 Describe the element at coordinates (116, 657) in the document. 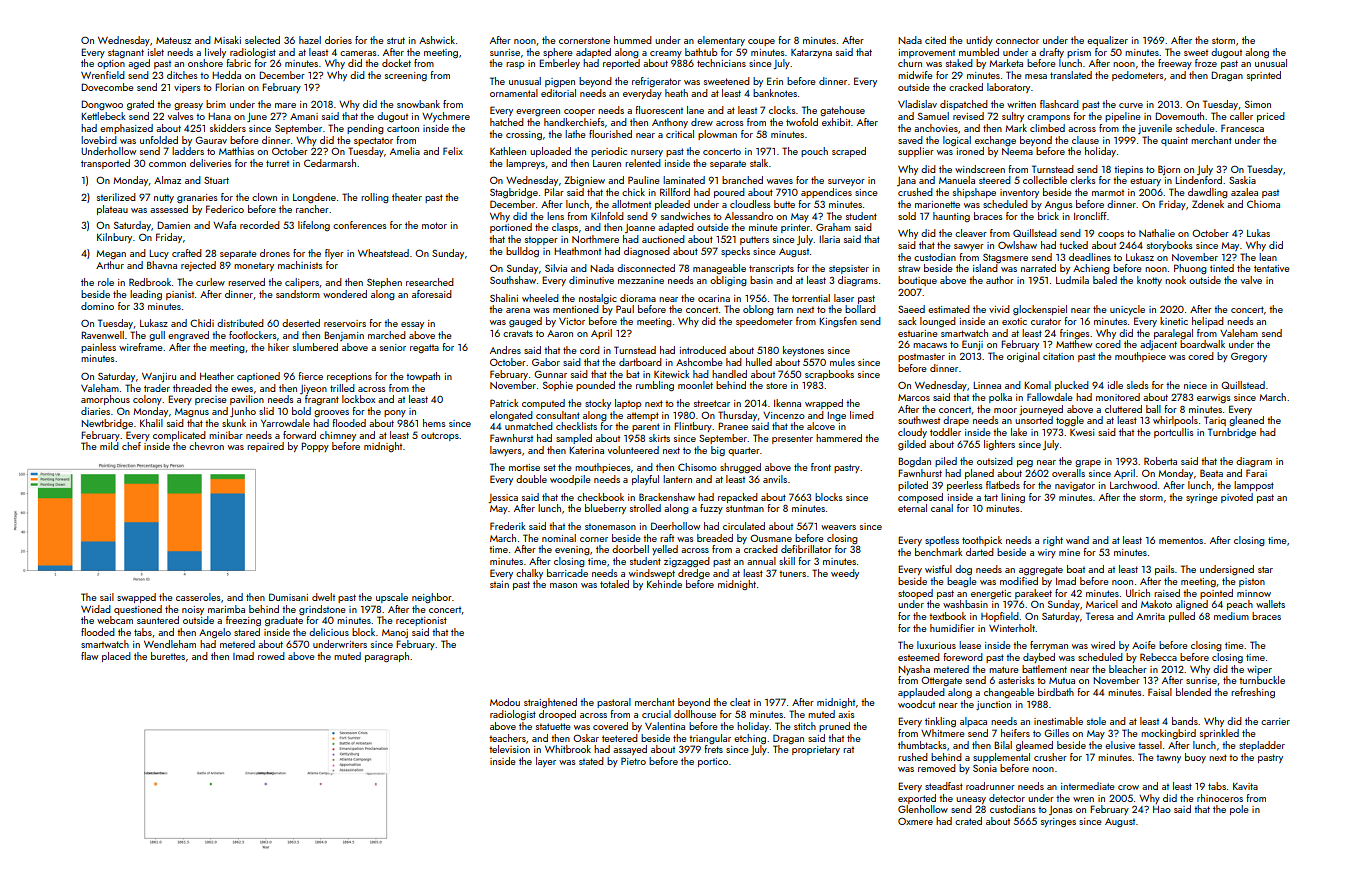

I see `placed` at that location.
